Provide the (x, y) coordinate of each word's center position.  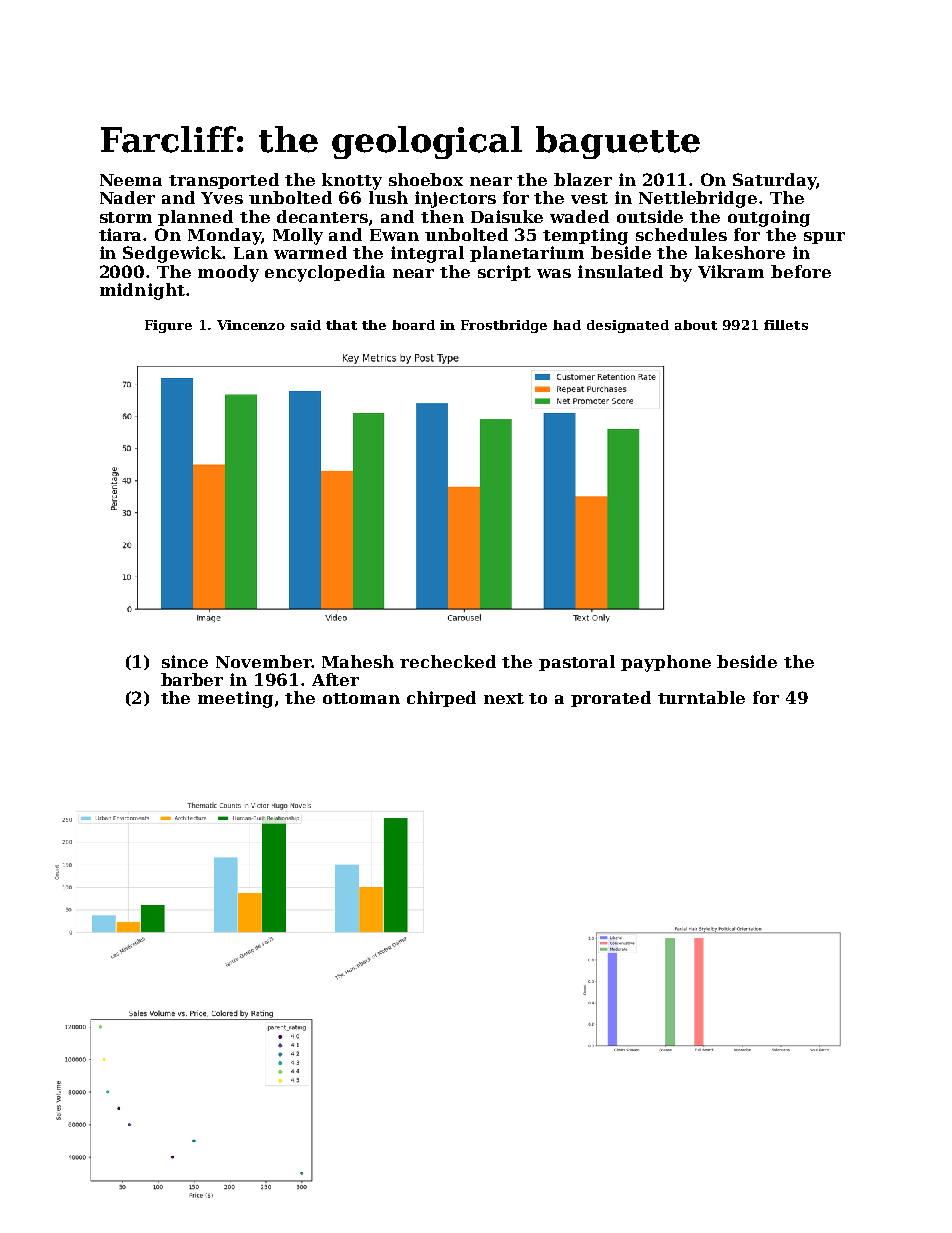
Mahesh (358, 661)
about (696, 325)
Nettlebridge (698, 199)
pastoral (577, 663)
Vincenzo (251, 325)
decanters (322, 216)
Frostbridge (504, 326)
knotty (352, 181)
